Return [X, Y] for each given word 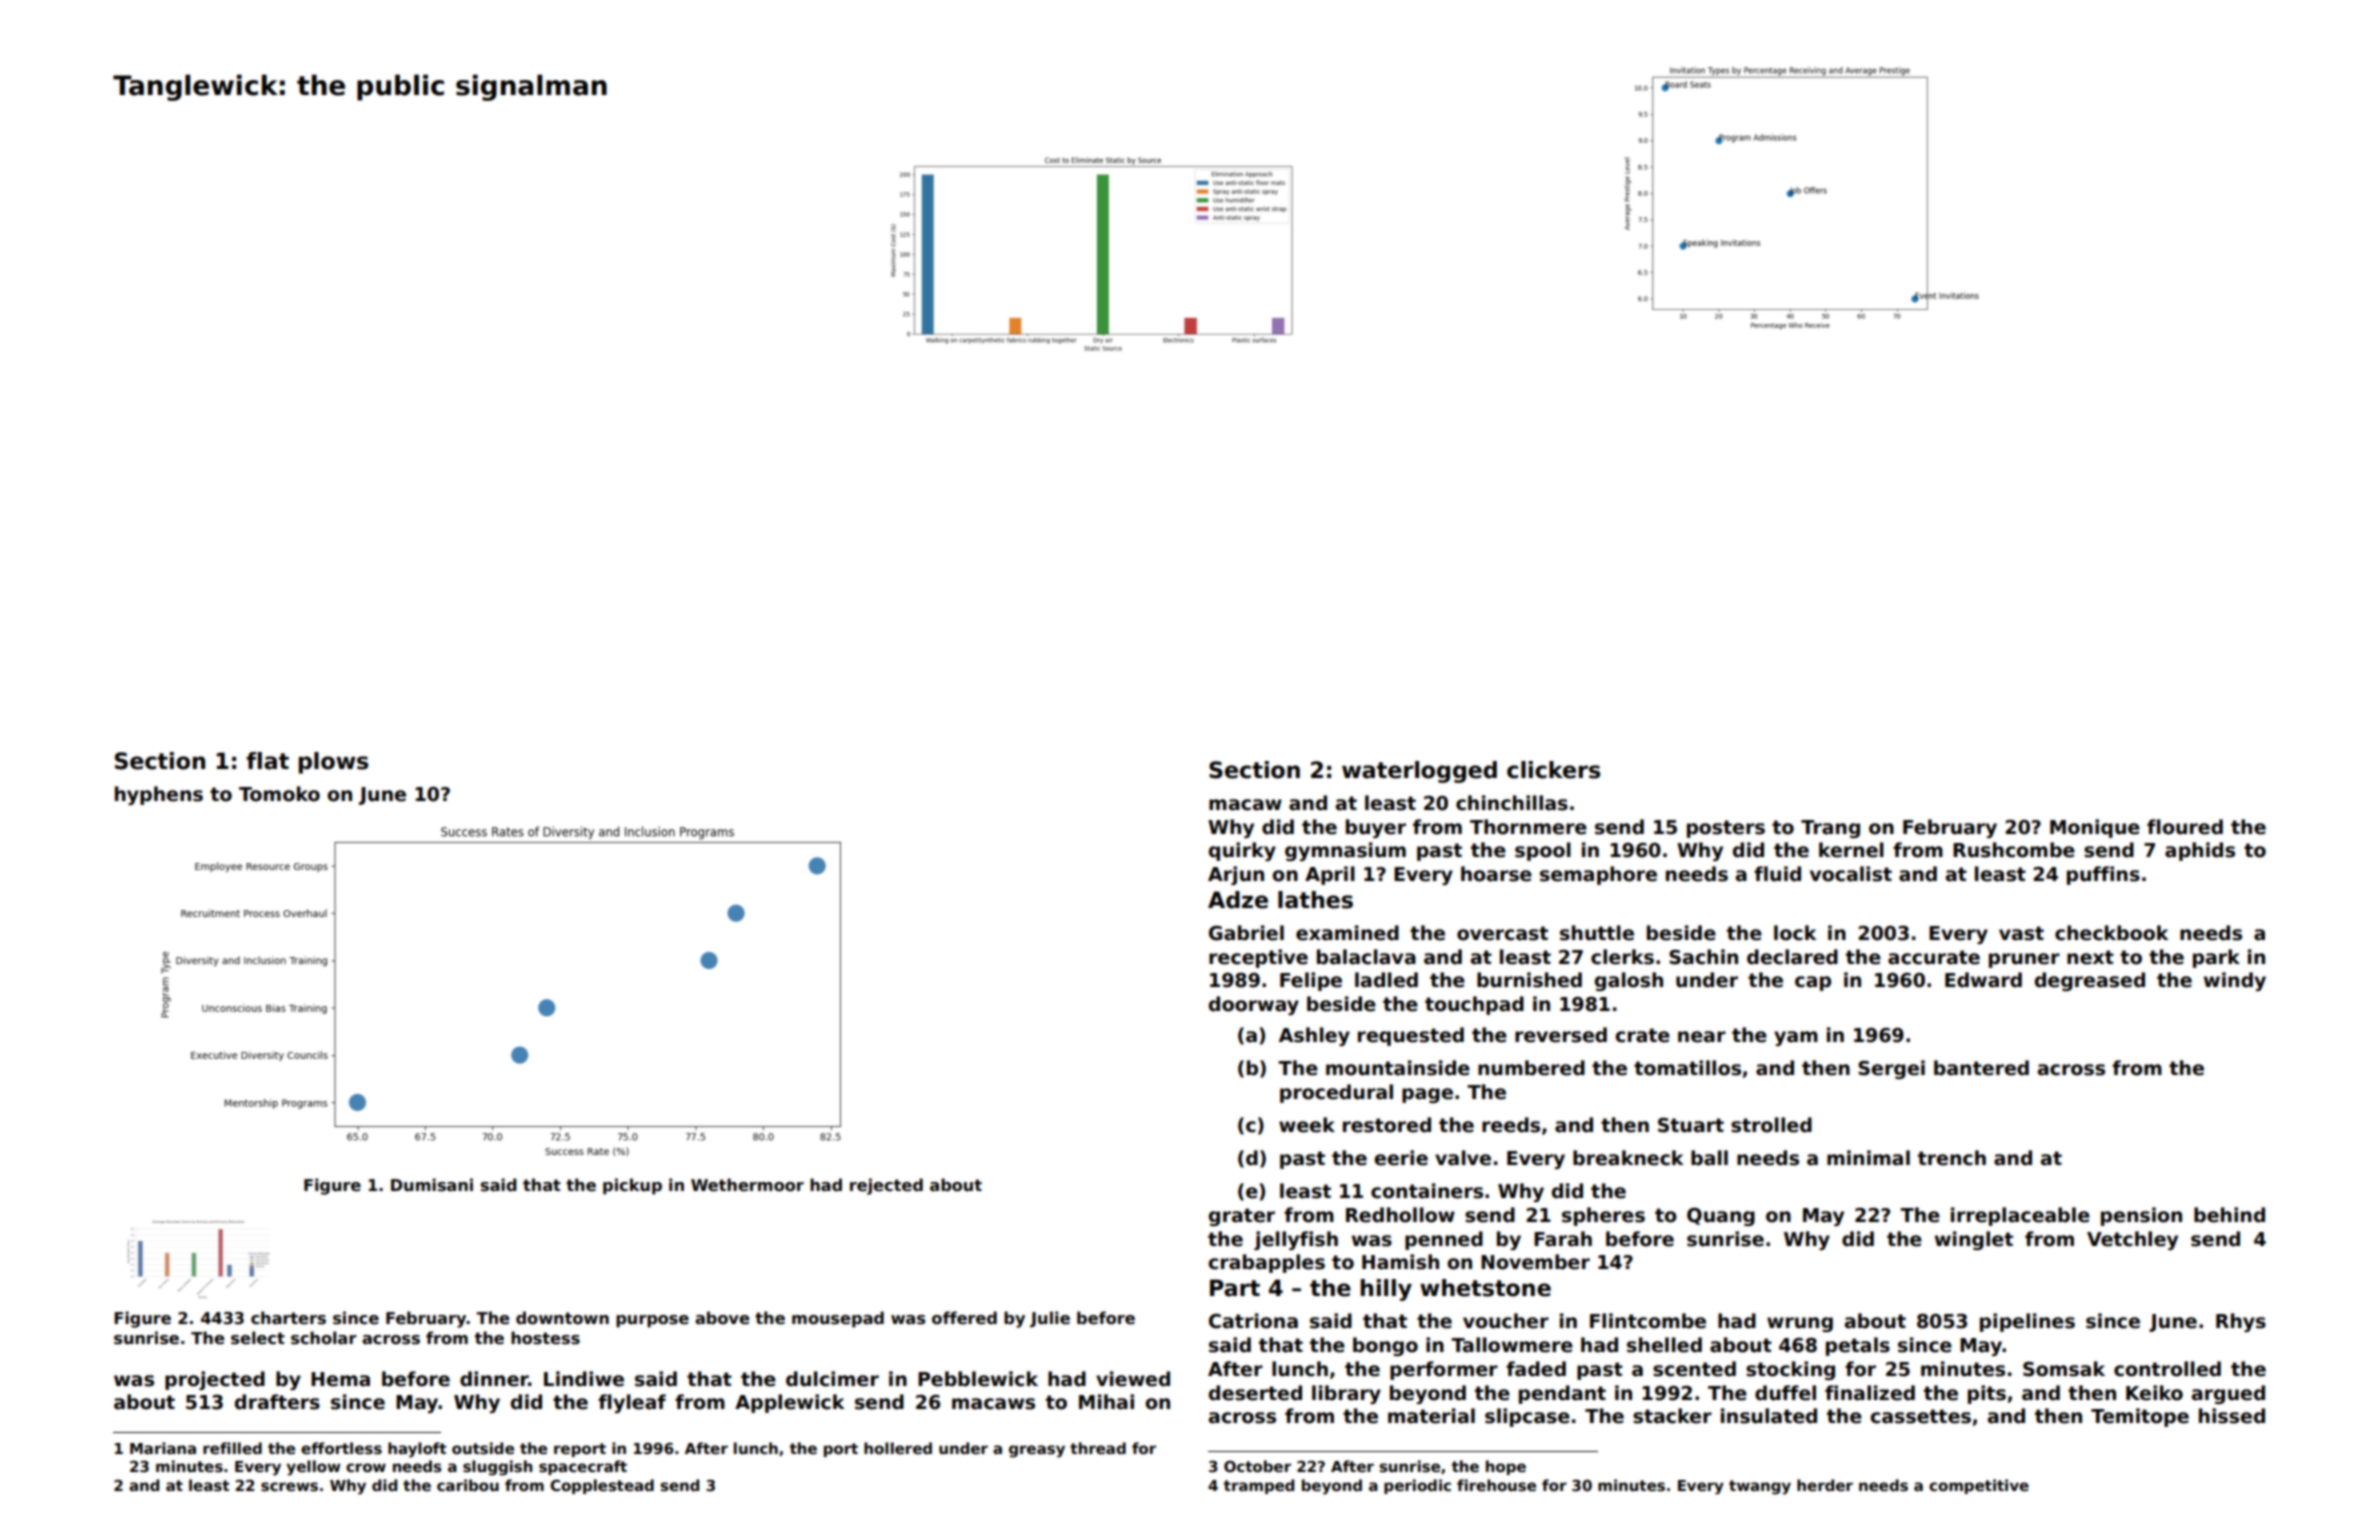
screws [289, 1486]
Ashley [1314, 1036]
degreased [2090, 981]
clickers [1553, 770]
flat [267, 761]
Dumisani [432, 1185]
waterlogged [1419, 772]
